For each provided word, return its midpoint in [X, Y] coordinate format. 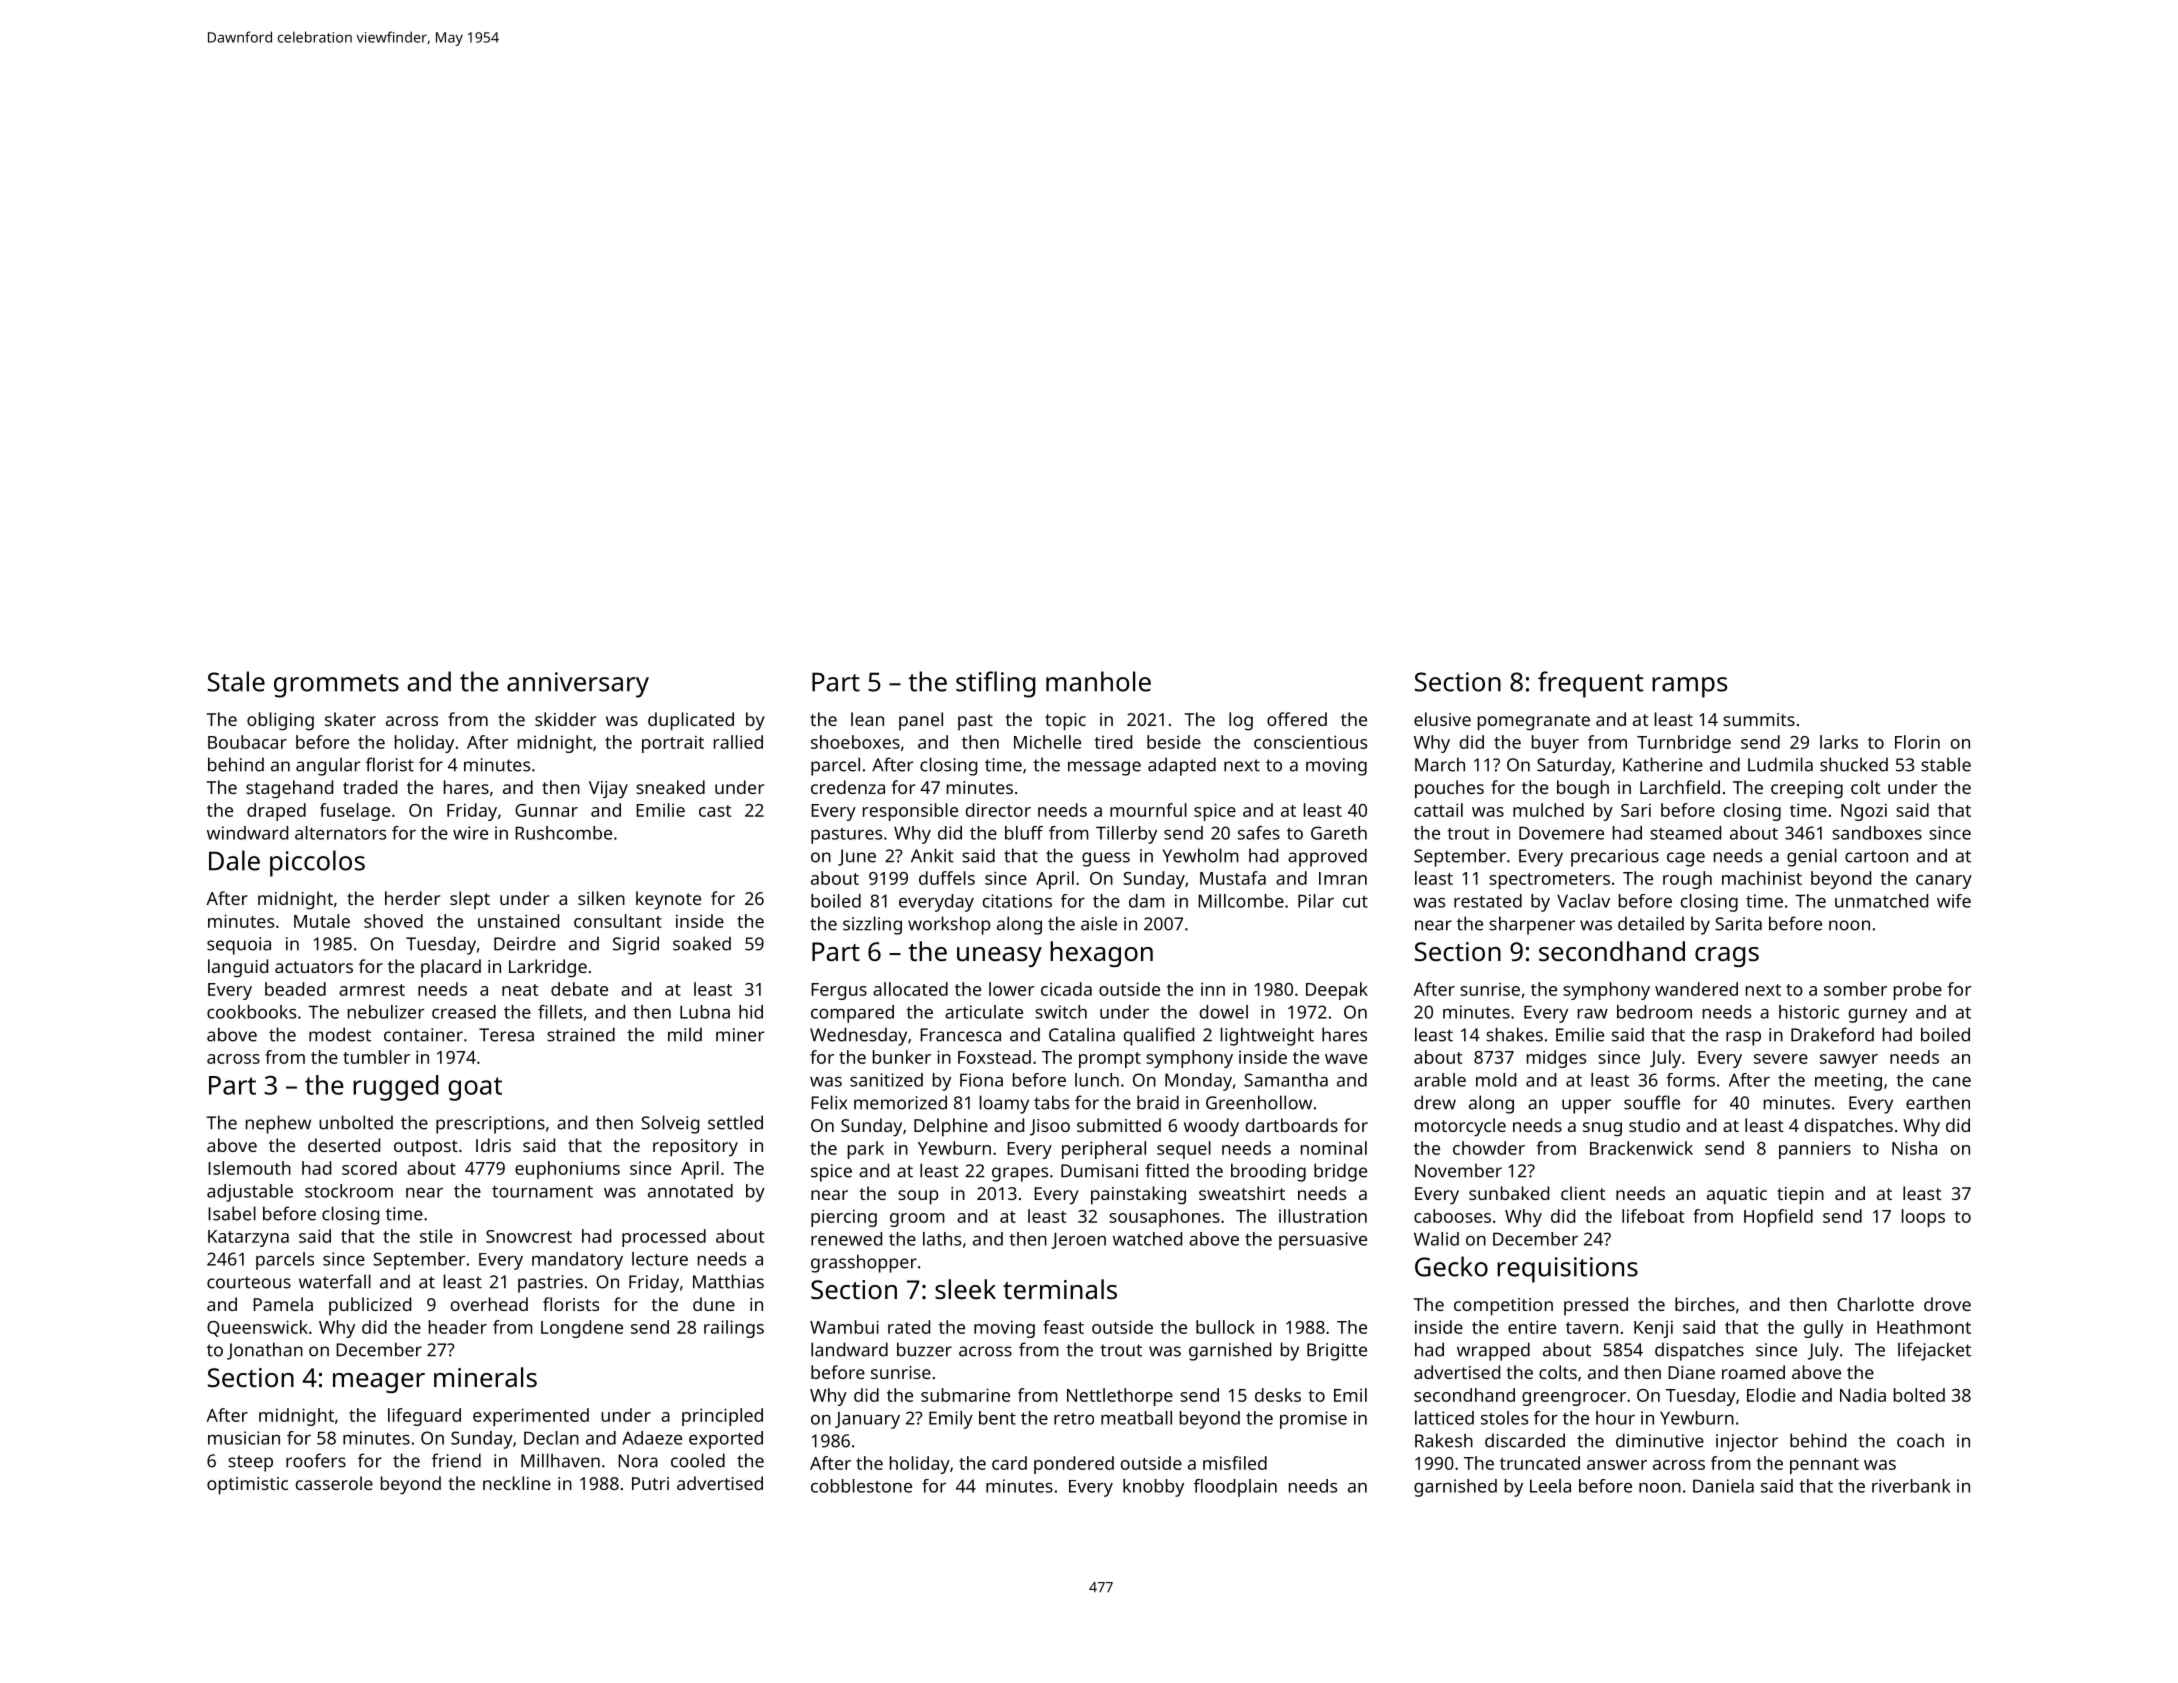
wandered [1696, 989]
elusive [1442, 719]
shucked [1854, 764]
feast [1063, 1327]
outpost [426, 1148]
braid [1158, 1102]
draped [276, 812]
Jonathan [265, 1351]
